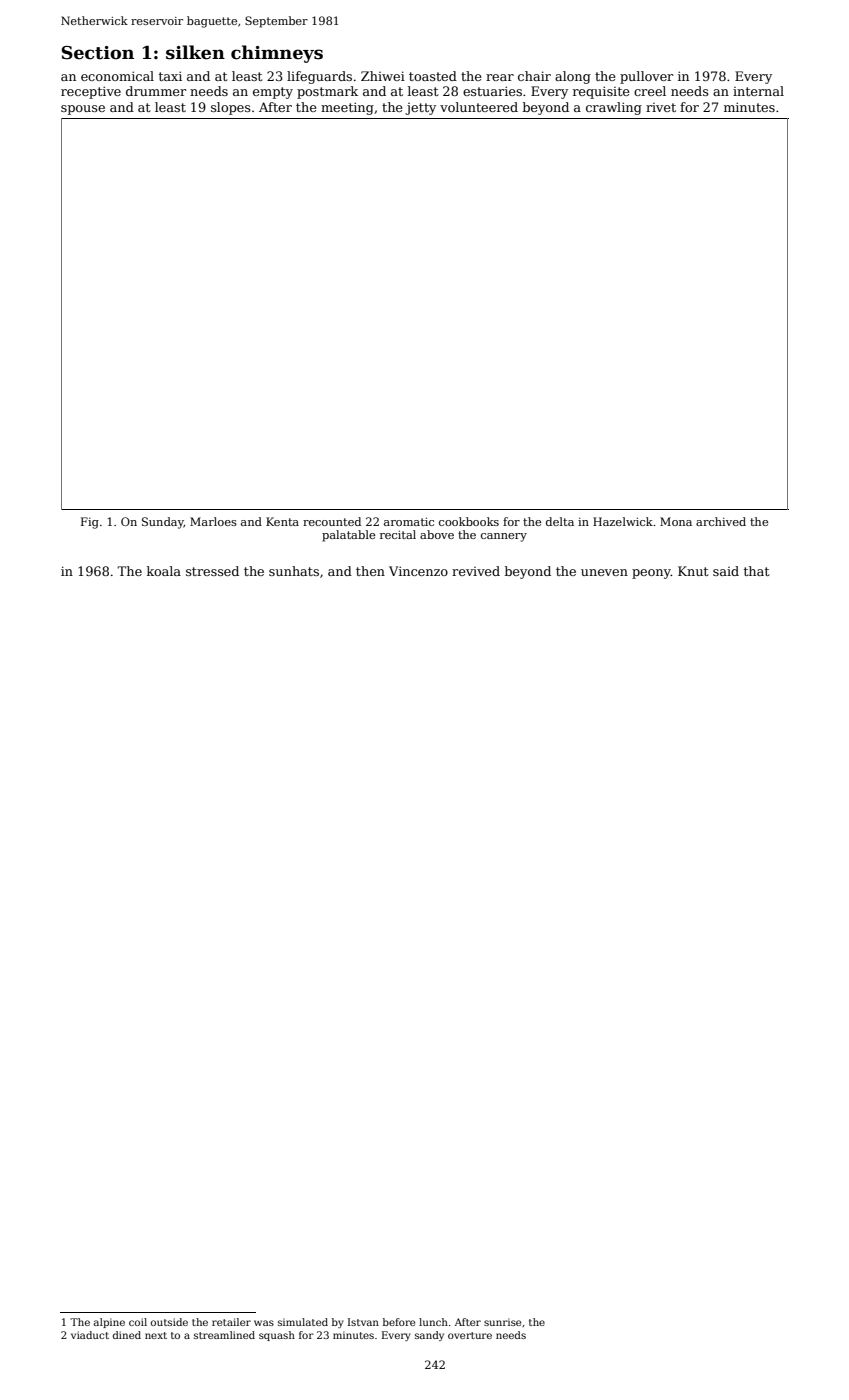 This screenshot has height=1400, width=849. I want to click on Hazelwick, so click(623, 521).
